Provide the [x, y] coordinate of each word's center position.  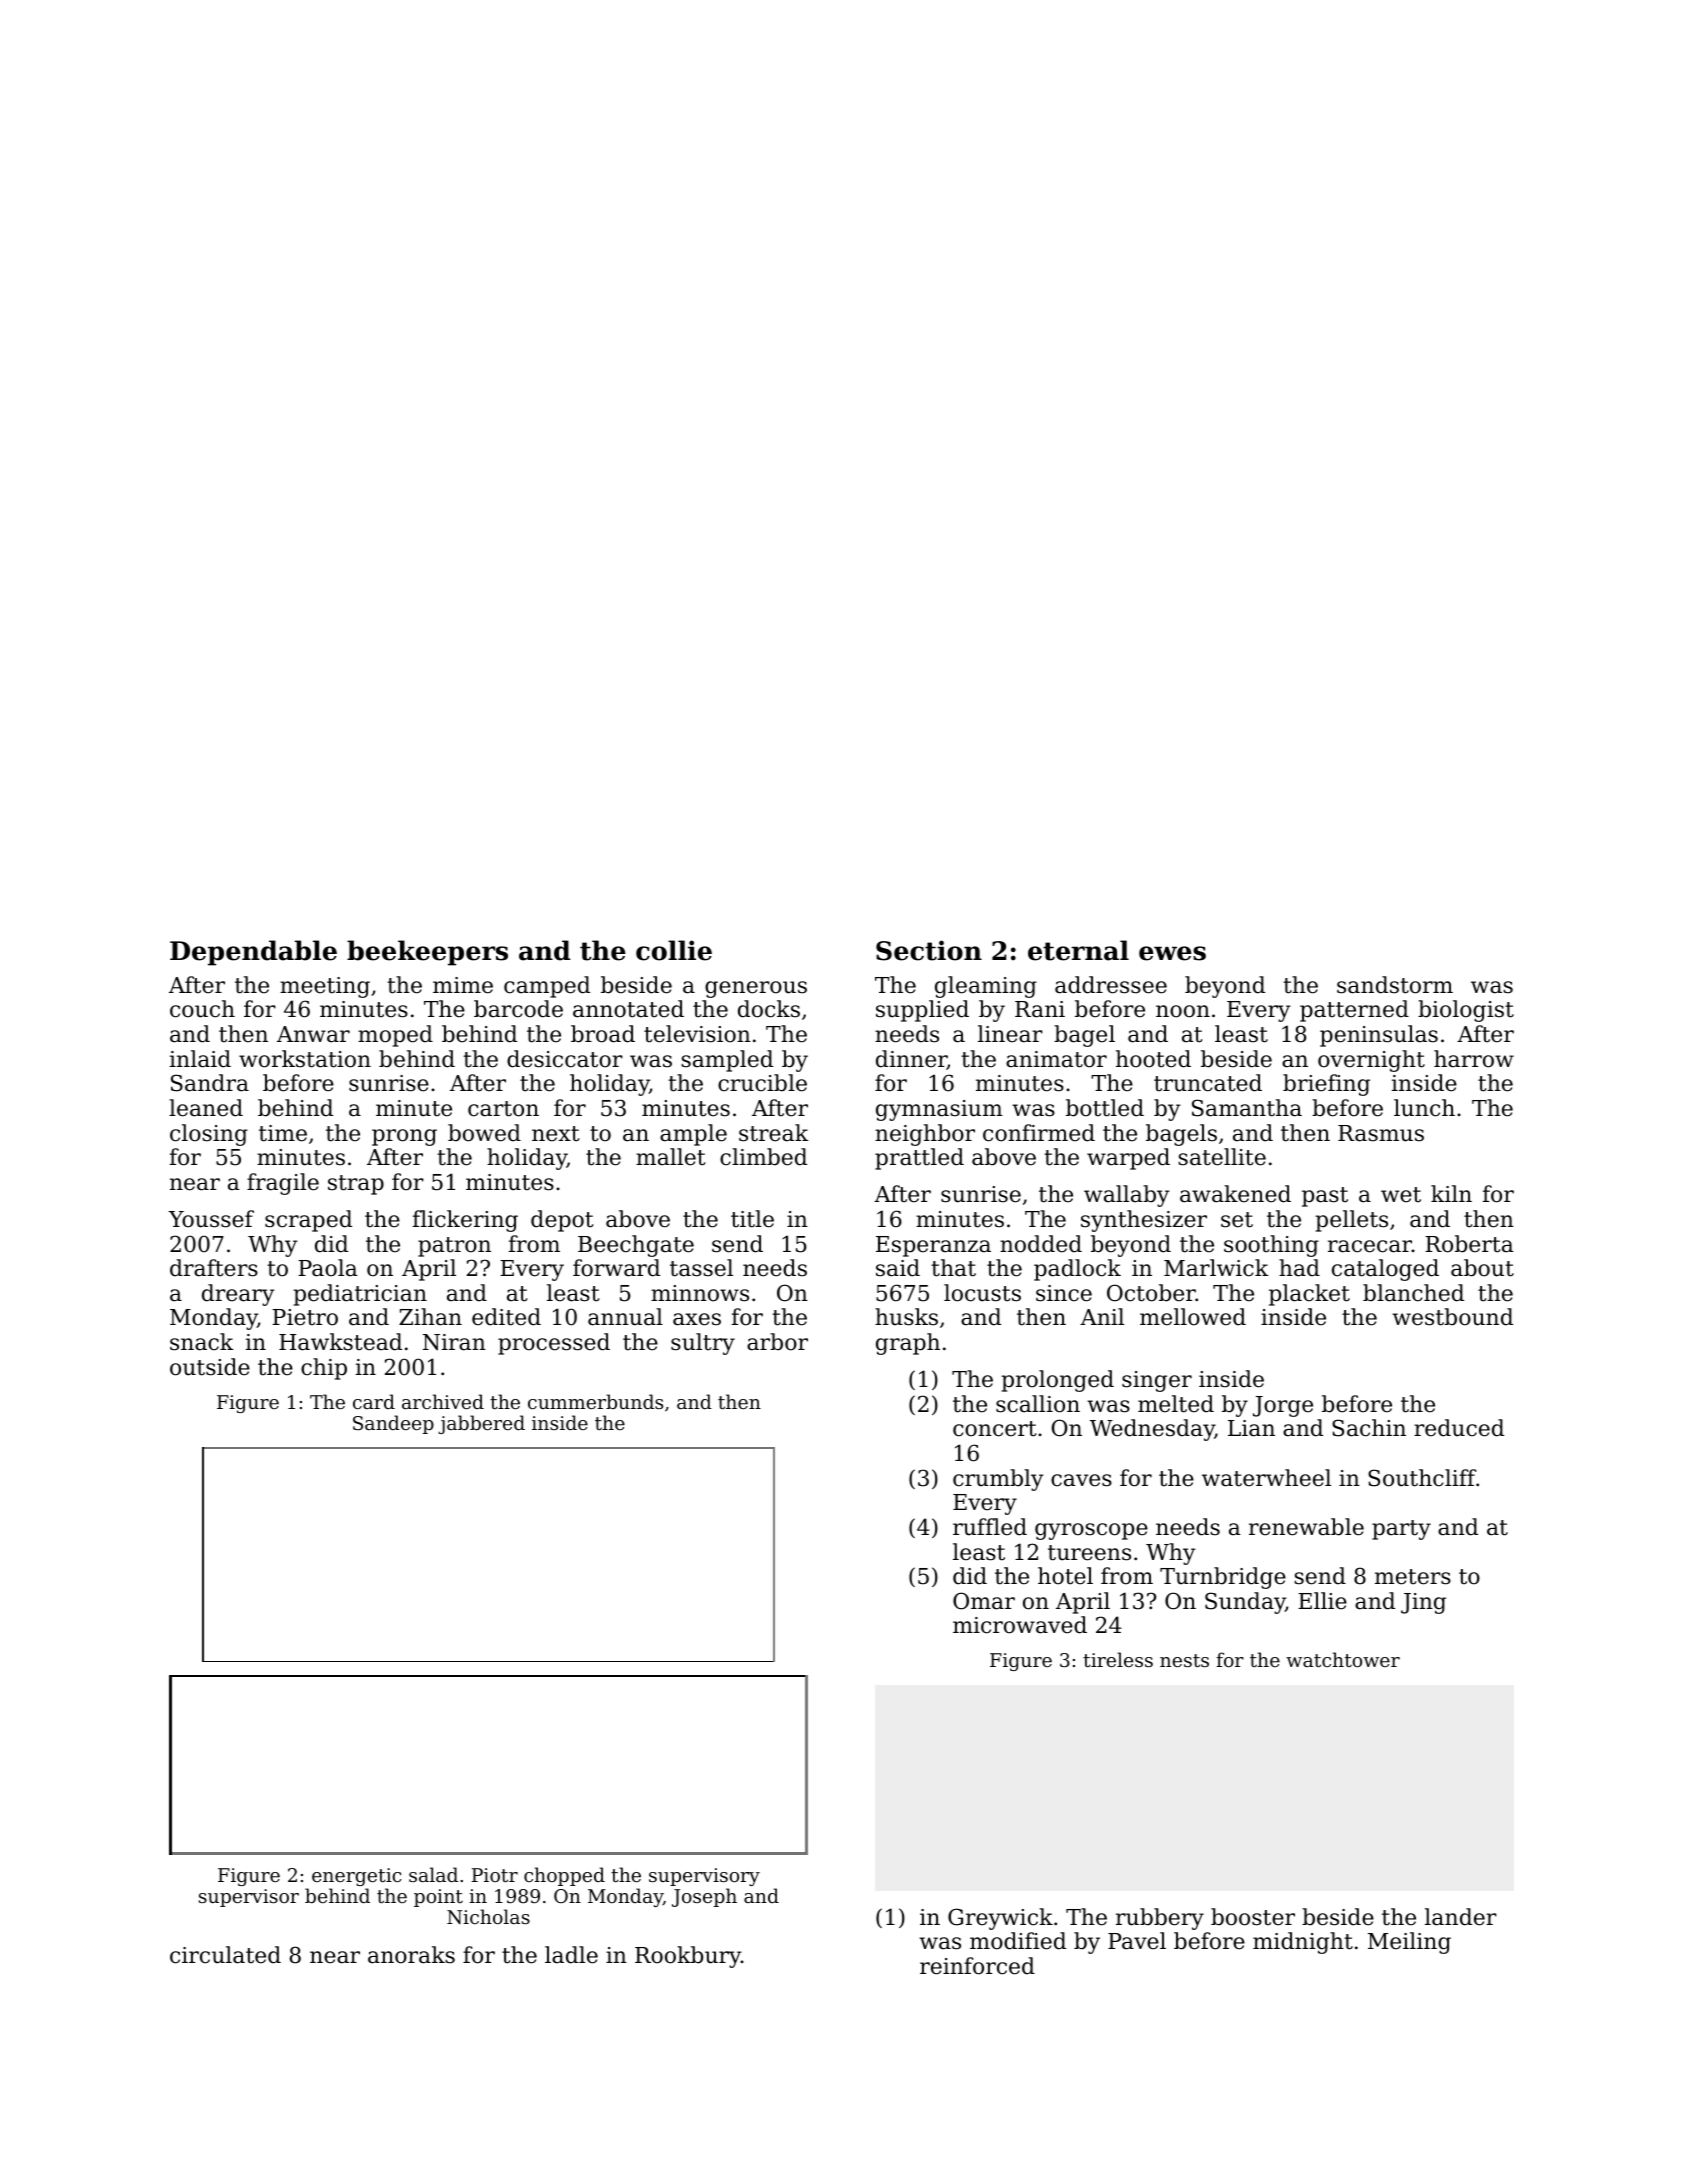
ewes [1172, 953]
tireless [1118, 1659]
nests [1184, 1660]
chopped [564, 1876]
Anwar [313, 1034]
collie [674, 950]
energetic [357, 1877]
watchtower [1343, 1659]
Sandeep [393, 1424]
